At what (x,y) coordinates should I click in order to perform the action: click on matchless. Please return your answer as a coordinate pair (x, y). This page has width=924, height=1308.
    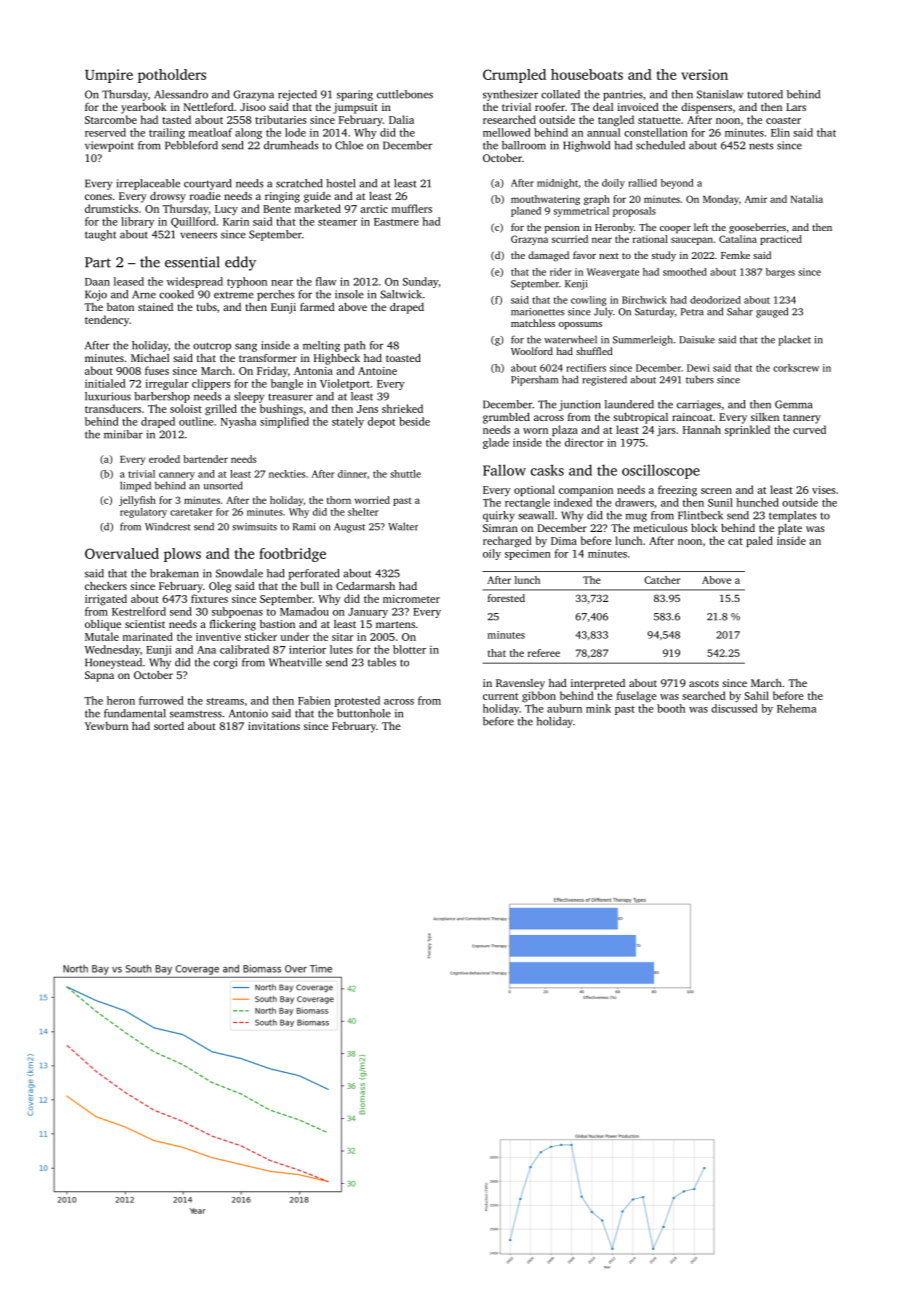
    Looking at the image, I should click on (533, 323).
